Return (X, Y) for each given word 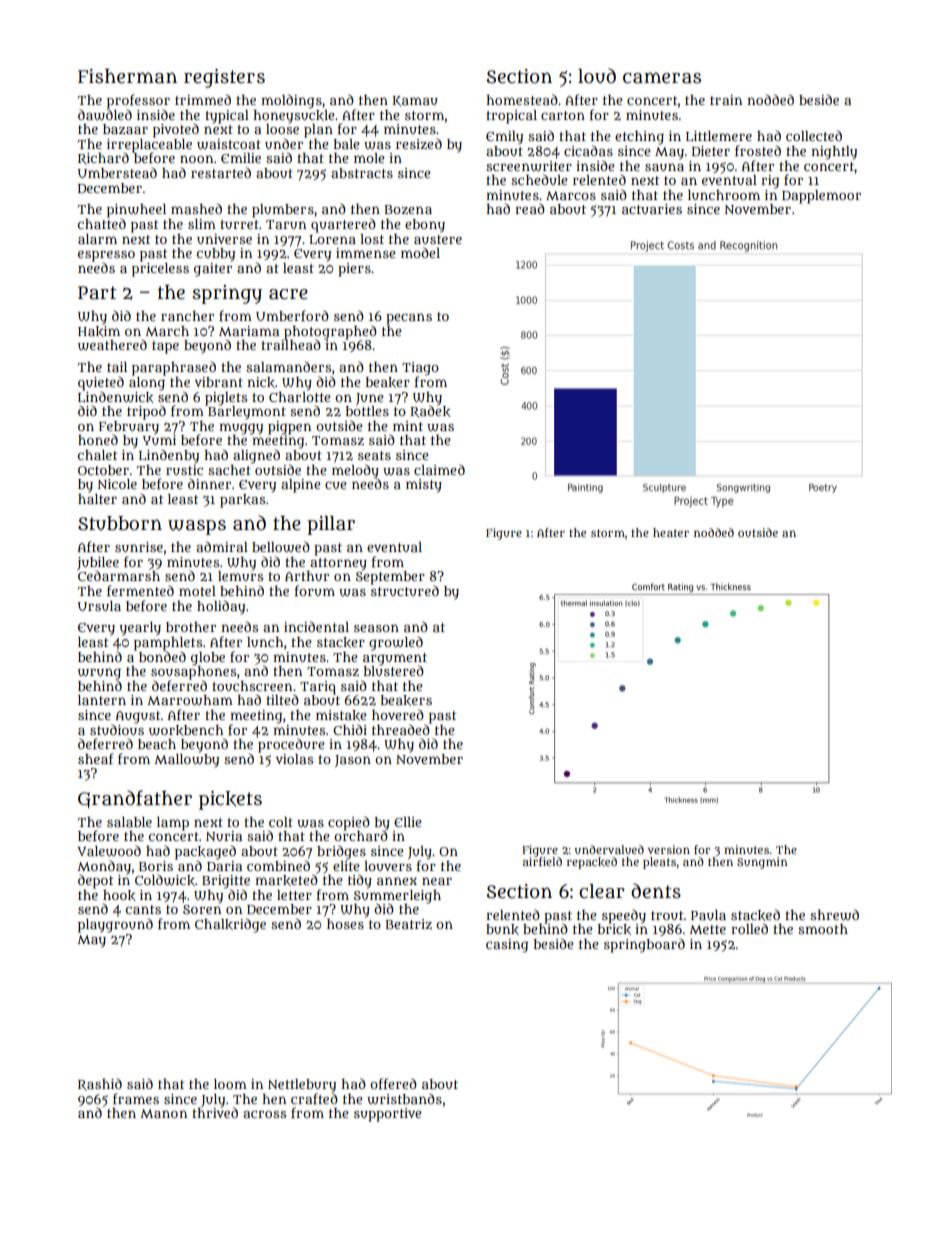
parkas (242, 501)
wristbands (404, 1099)
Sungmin (762, 863)
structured (405, 590)
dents (656, 891)
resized (419, 143)
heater (671, 532)
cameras (662, 78)
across (264, 1114)
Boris (156, 866)
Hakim (99, 331)
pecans (409, 319)
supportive (388, 1115)
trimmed (203, 99)
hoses (345, 924)
